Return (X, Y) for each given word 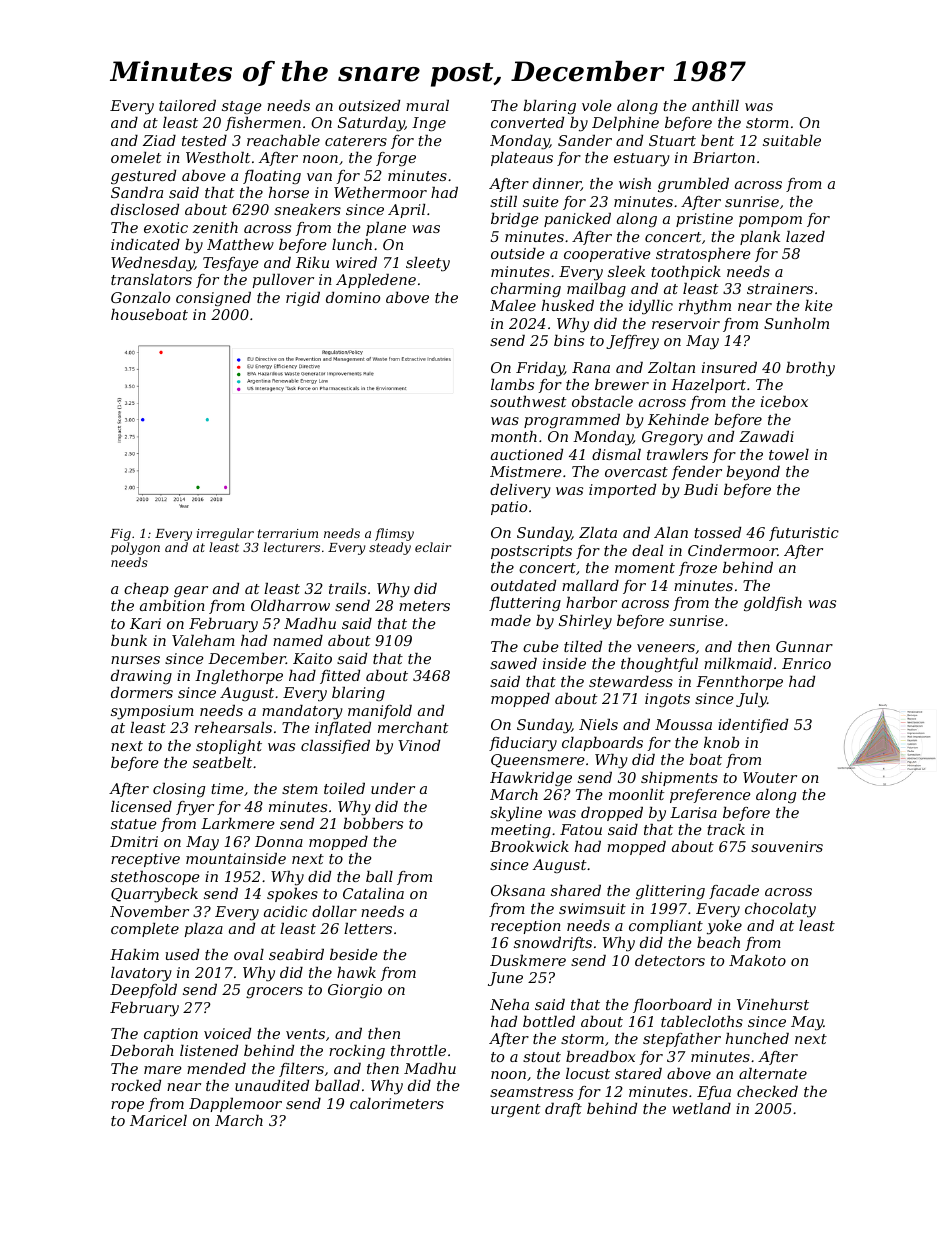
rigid (303, 299)
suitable (792, 140)
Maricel (158, 1120)
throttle (418, 1050)
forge (396, 159)
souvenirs (787, 846)
